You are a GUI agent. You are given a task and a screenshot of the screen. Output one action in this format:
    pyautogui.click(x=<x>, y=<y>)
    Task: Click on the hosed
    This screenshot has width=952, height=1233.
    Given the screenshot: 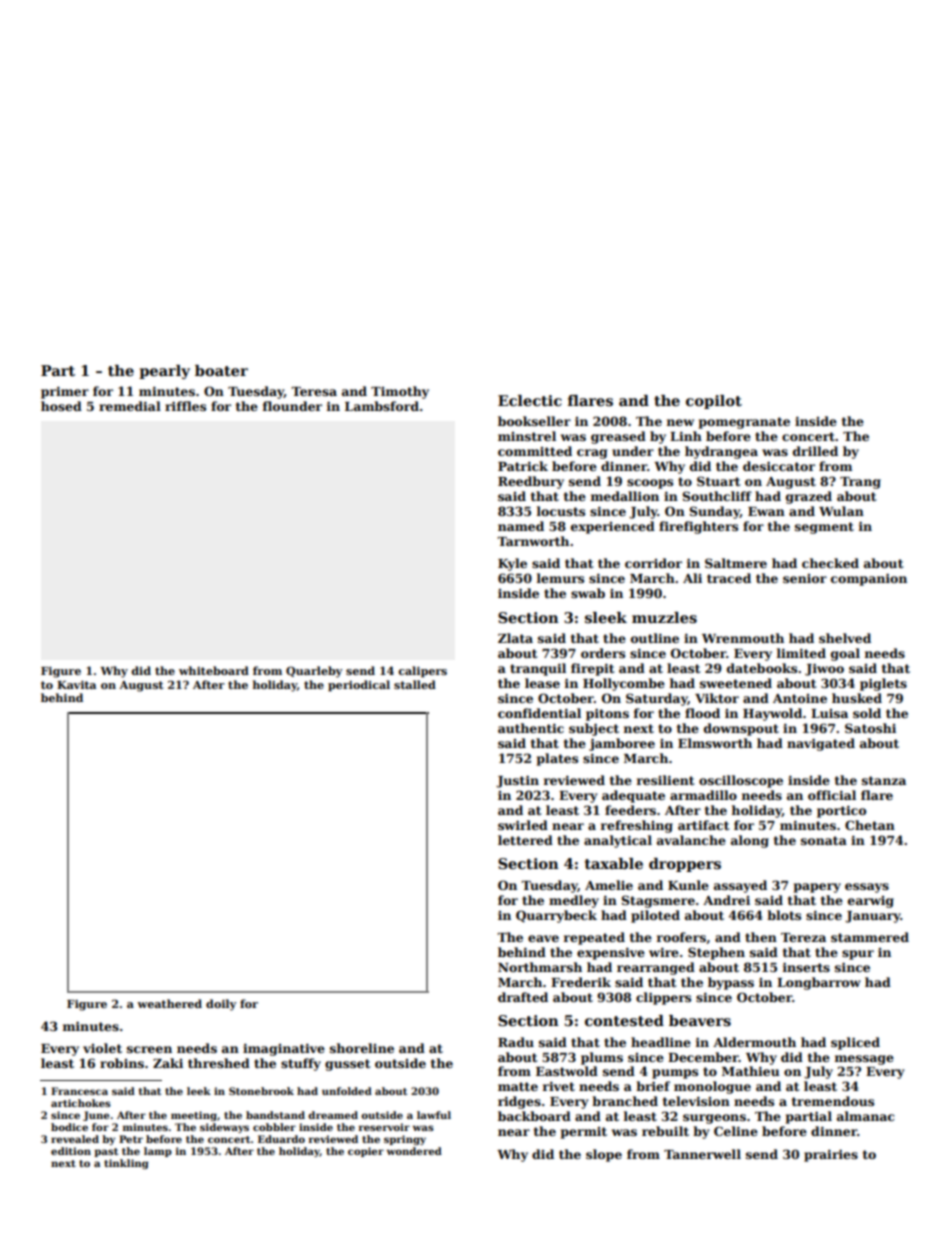 What is the action you would take?
    pyautogui.click(x=61, y=406)
